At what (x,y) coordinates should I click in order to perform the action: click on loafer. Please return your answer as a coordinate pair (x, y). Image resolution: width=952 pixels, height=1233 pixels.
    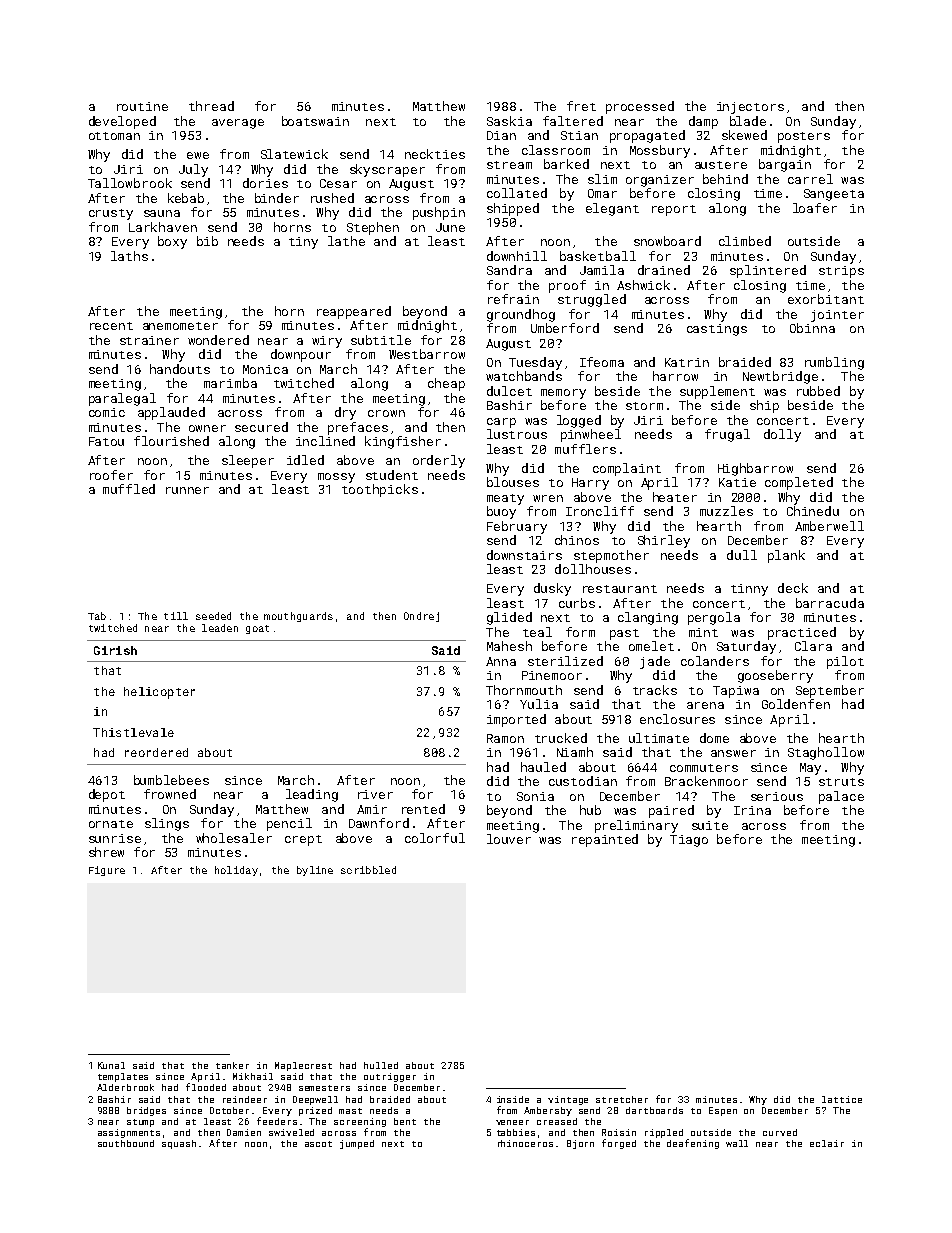
    Looking at the image, I should click on (815, 208).
